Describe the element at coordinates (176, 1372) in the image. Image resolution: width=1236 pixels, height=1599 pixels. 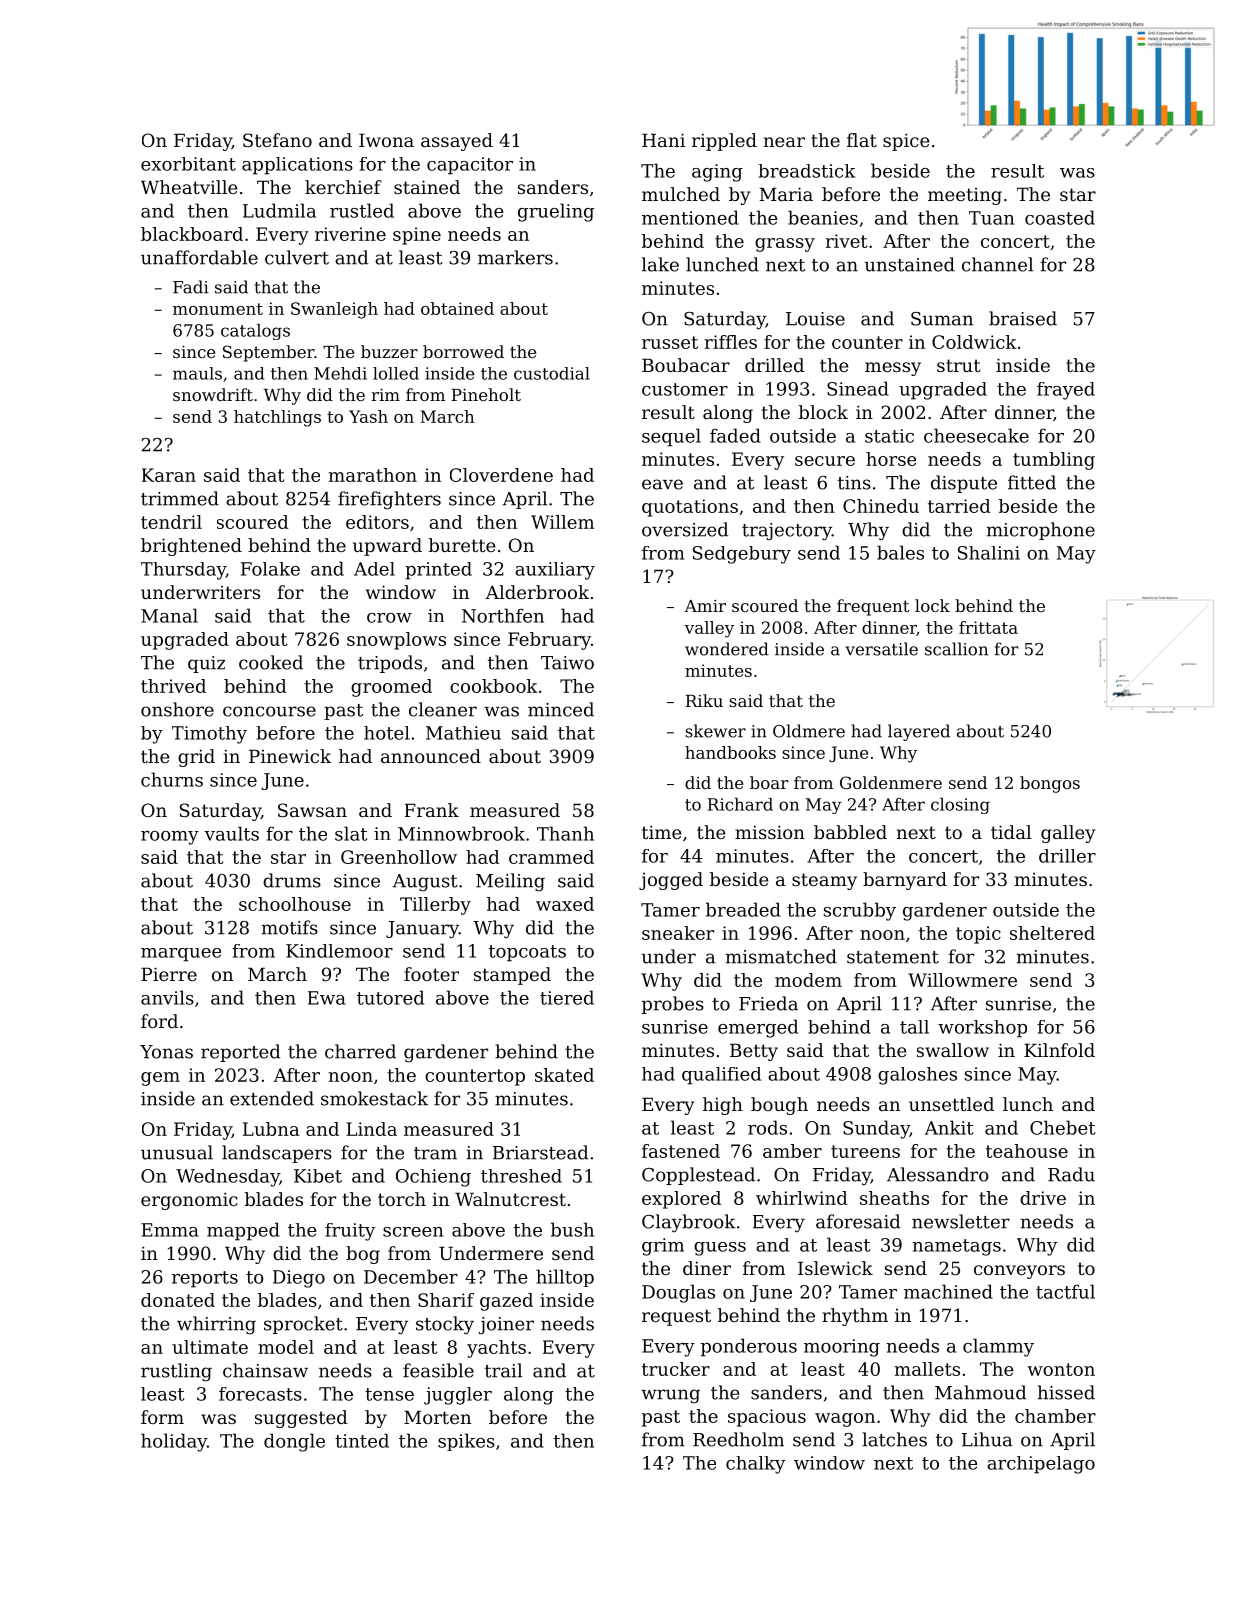
I see `rustling` at that location.
